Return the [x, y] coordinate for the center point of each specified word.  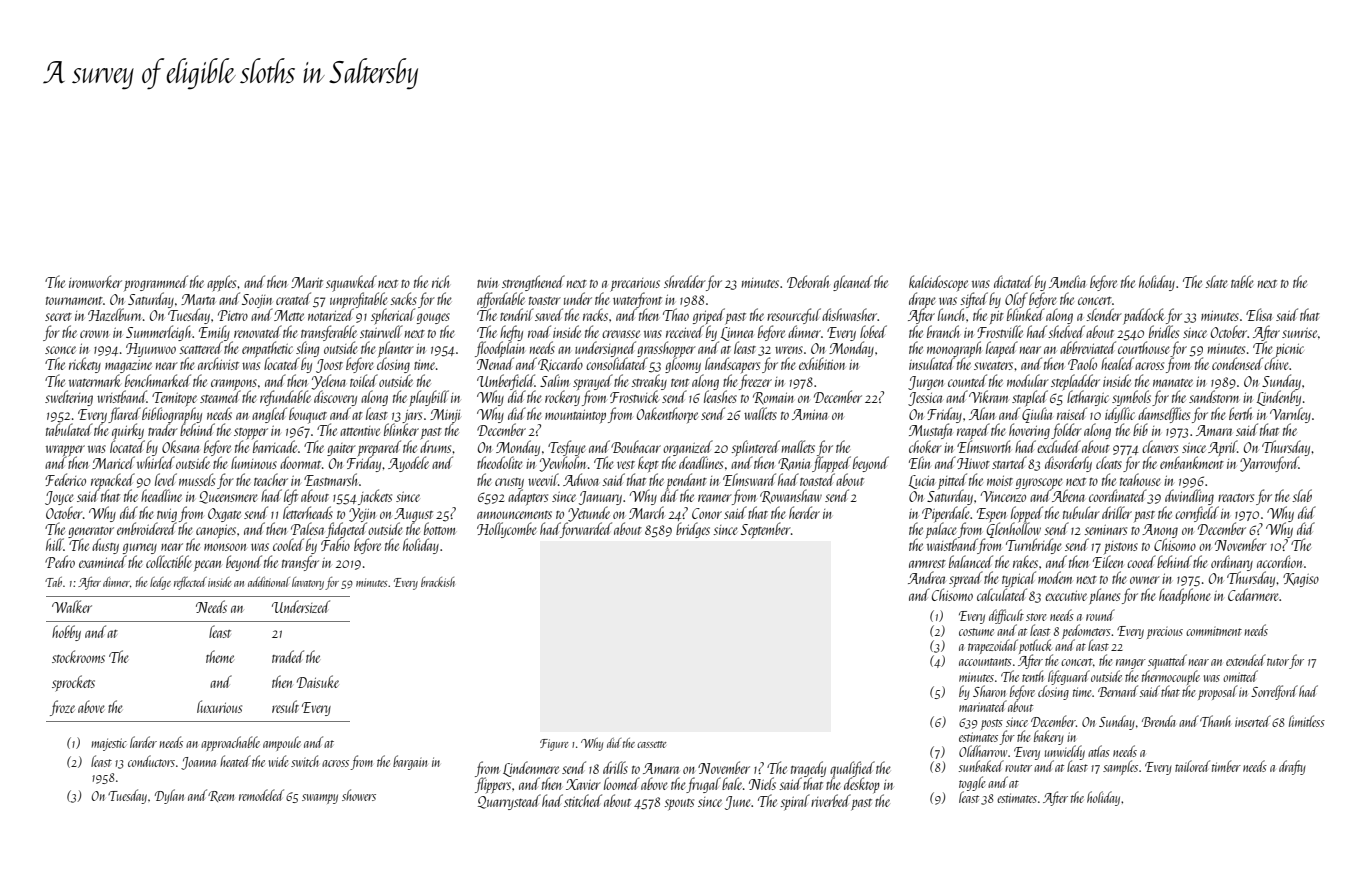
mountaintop [575, 416]
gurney [140, 548]
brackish [438, 582]
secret [58, 317]
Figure [554, 745]
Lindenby [1279, 398]
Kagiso [1301, 580]
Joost [329, 366]
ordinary [1232, 563]
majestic [109, 744]
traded [288, 656]
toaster [545, 301]
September [766, 530]
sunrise [1299, 333]
